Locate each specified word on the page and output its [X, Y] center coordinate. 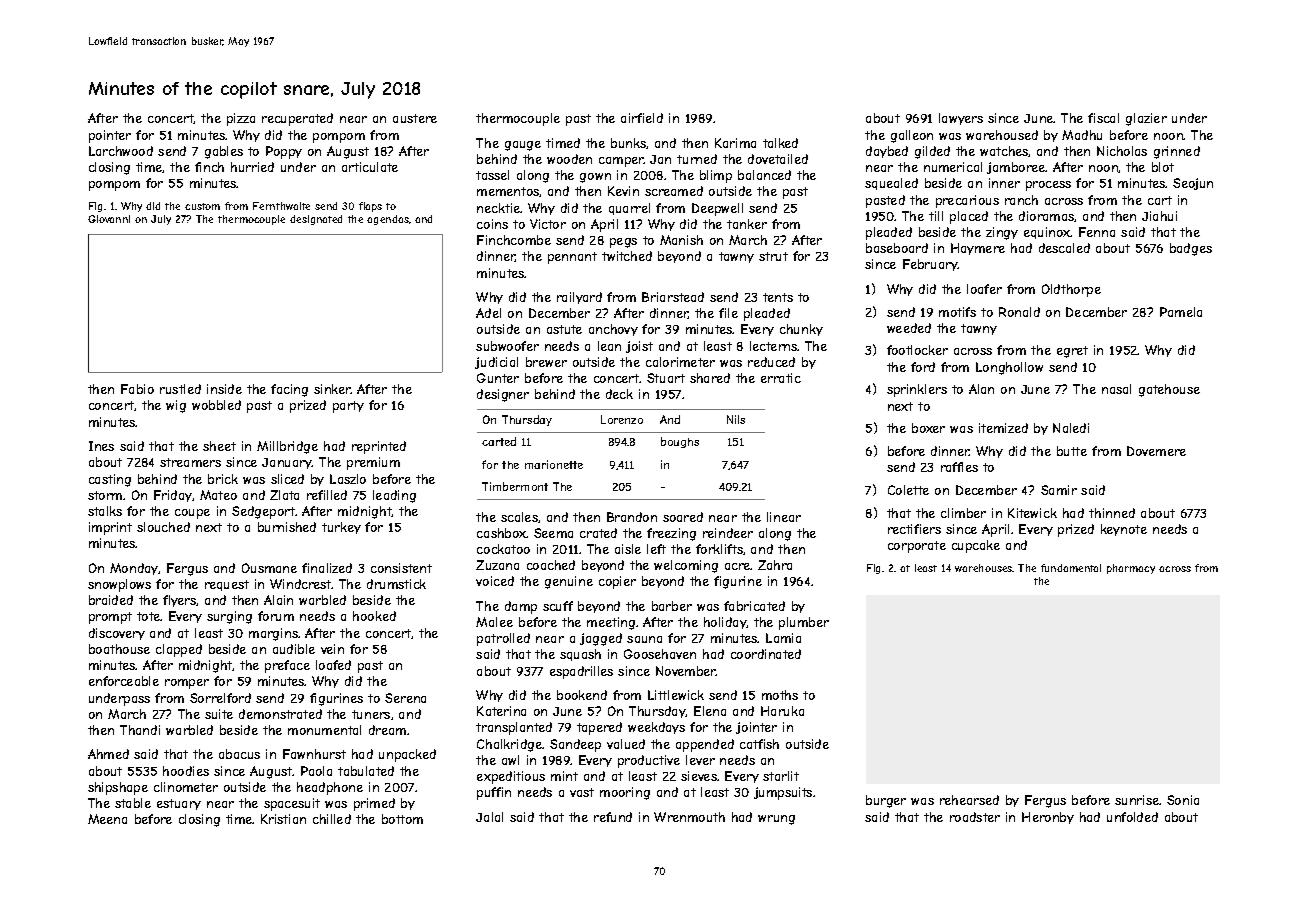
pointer [110, 136]
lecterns [774, 346]
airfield [642, 118]
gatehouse [1169, 390]
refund [613, 817]
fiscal [1103, 118]
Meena [107, 819]
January [287, 463]
